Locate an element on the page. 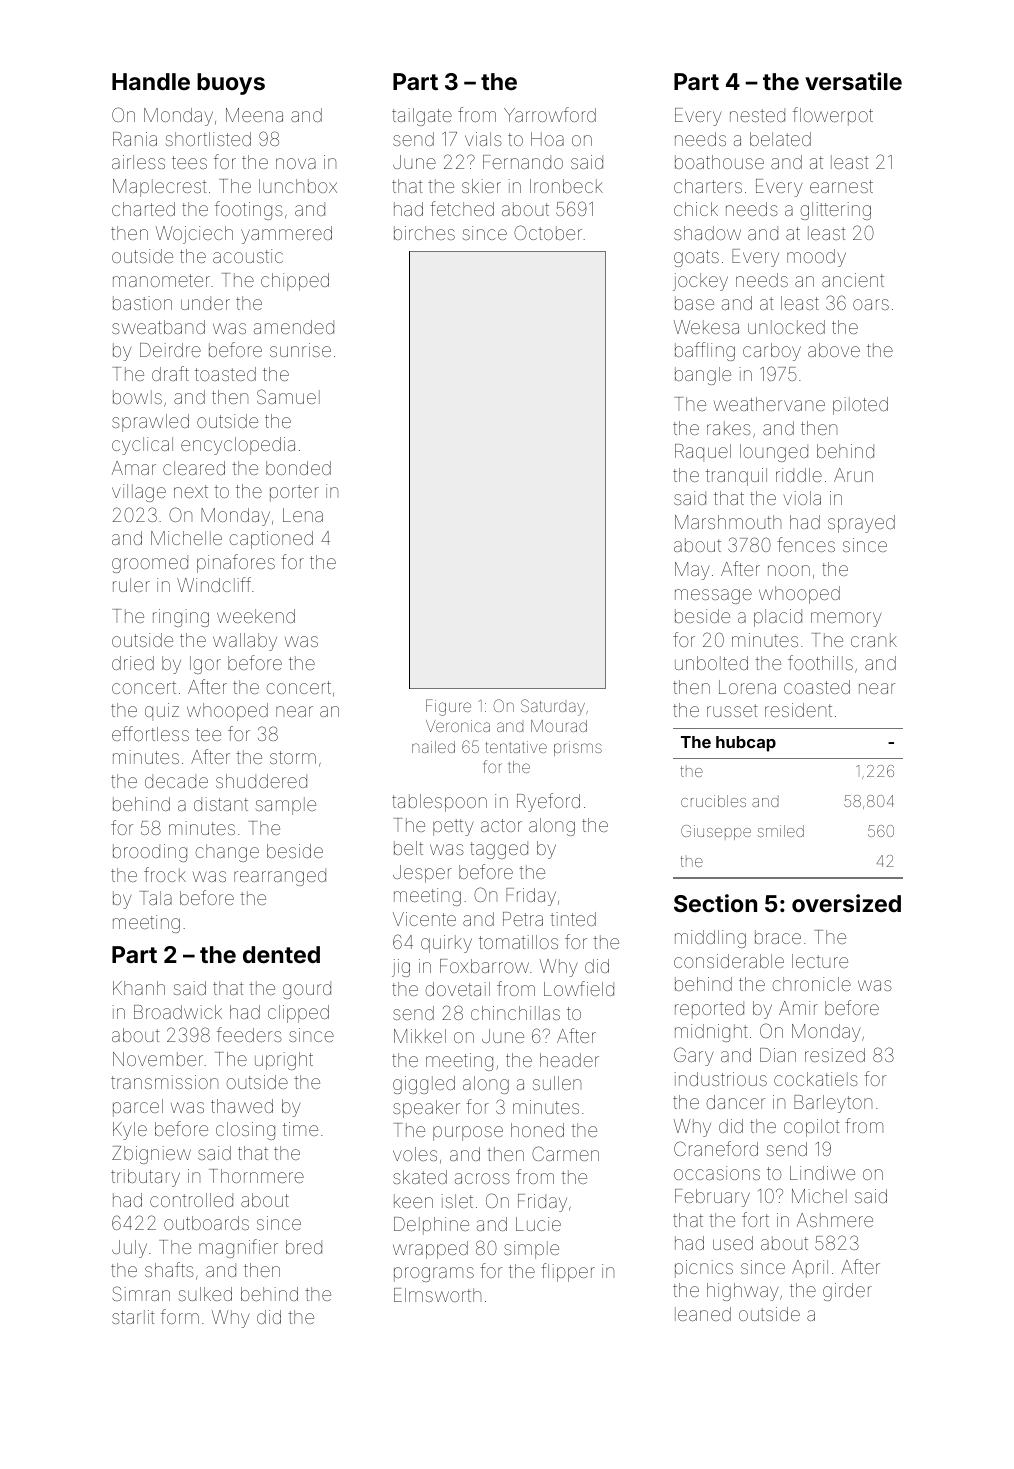 This page has width=1014, height=1469. crucibles is located at coordinates (713, 801).
